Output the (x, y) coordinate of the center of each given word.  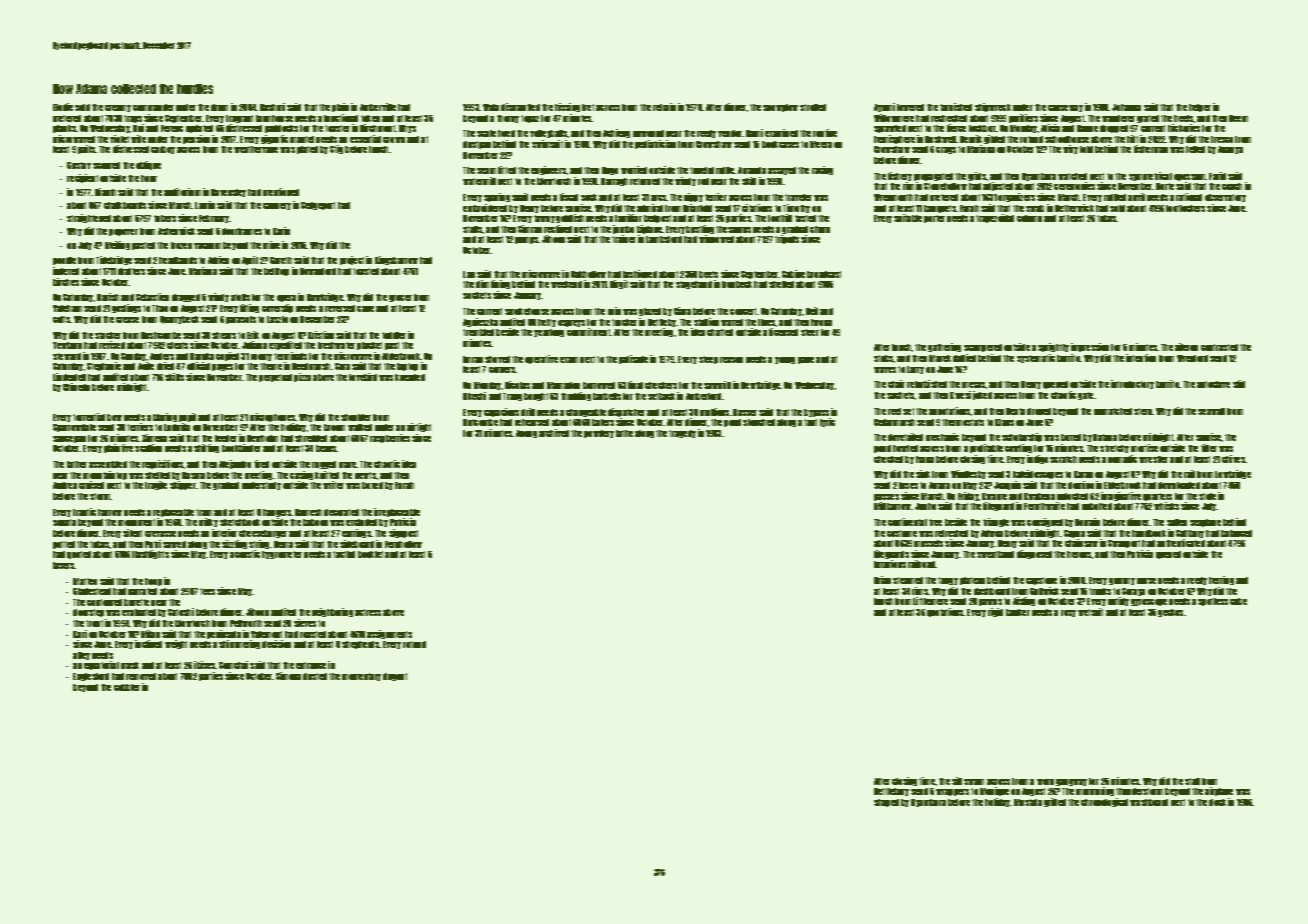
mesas (974, 385)
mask (130, 665)
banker (1018, 612)
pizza (302, 377)
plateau (972, 581)
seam (486, 171)
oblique (148, 165)
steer (810, 332)
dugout (395, 677)
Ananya (1230, 150)
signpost (403, 533)
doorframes (242, 231)
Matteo (85, 581)
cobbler (127, 687)
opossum (1190, 177)
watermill (479, 181)
